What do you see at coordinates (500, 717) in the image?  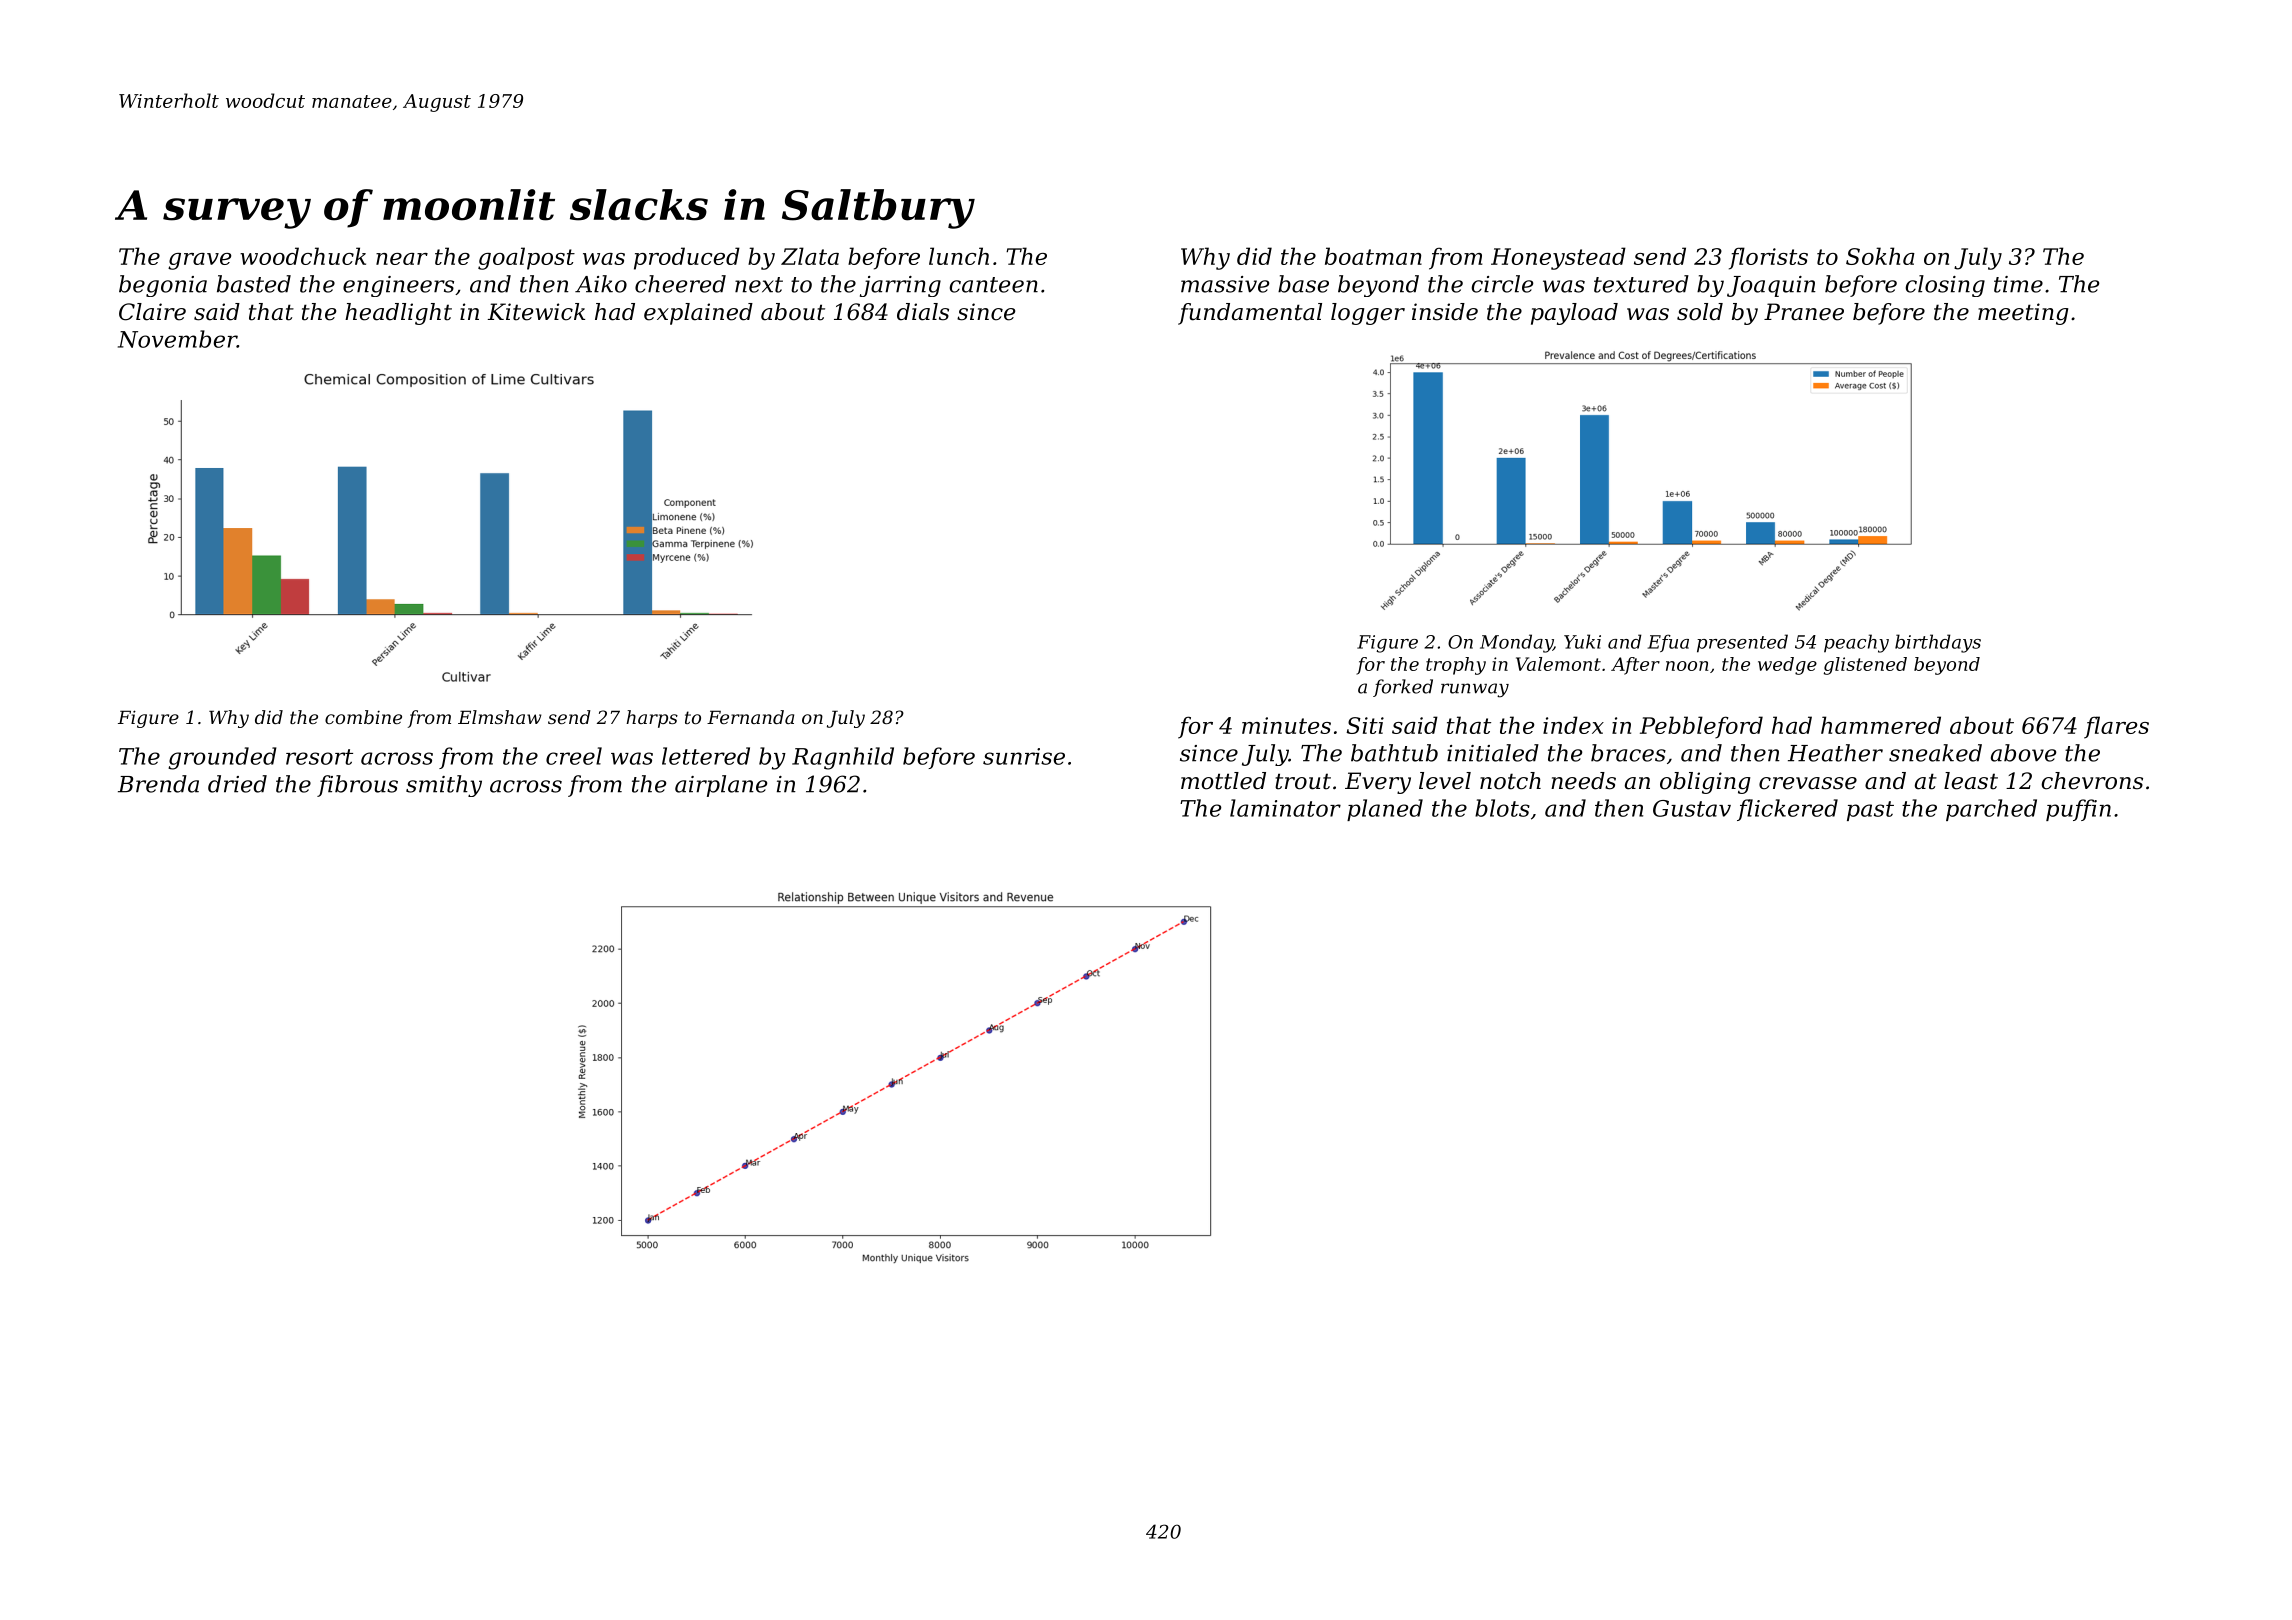 I see `Elmshaw` at bounding box center [500, 717].
